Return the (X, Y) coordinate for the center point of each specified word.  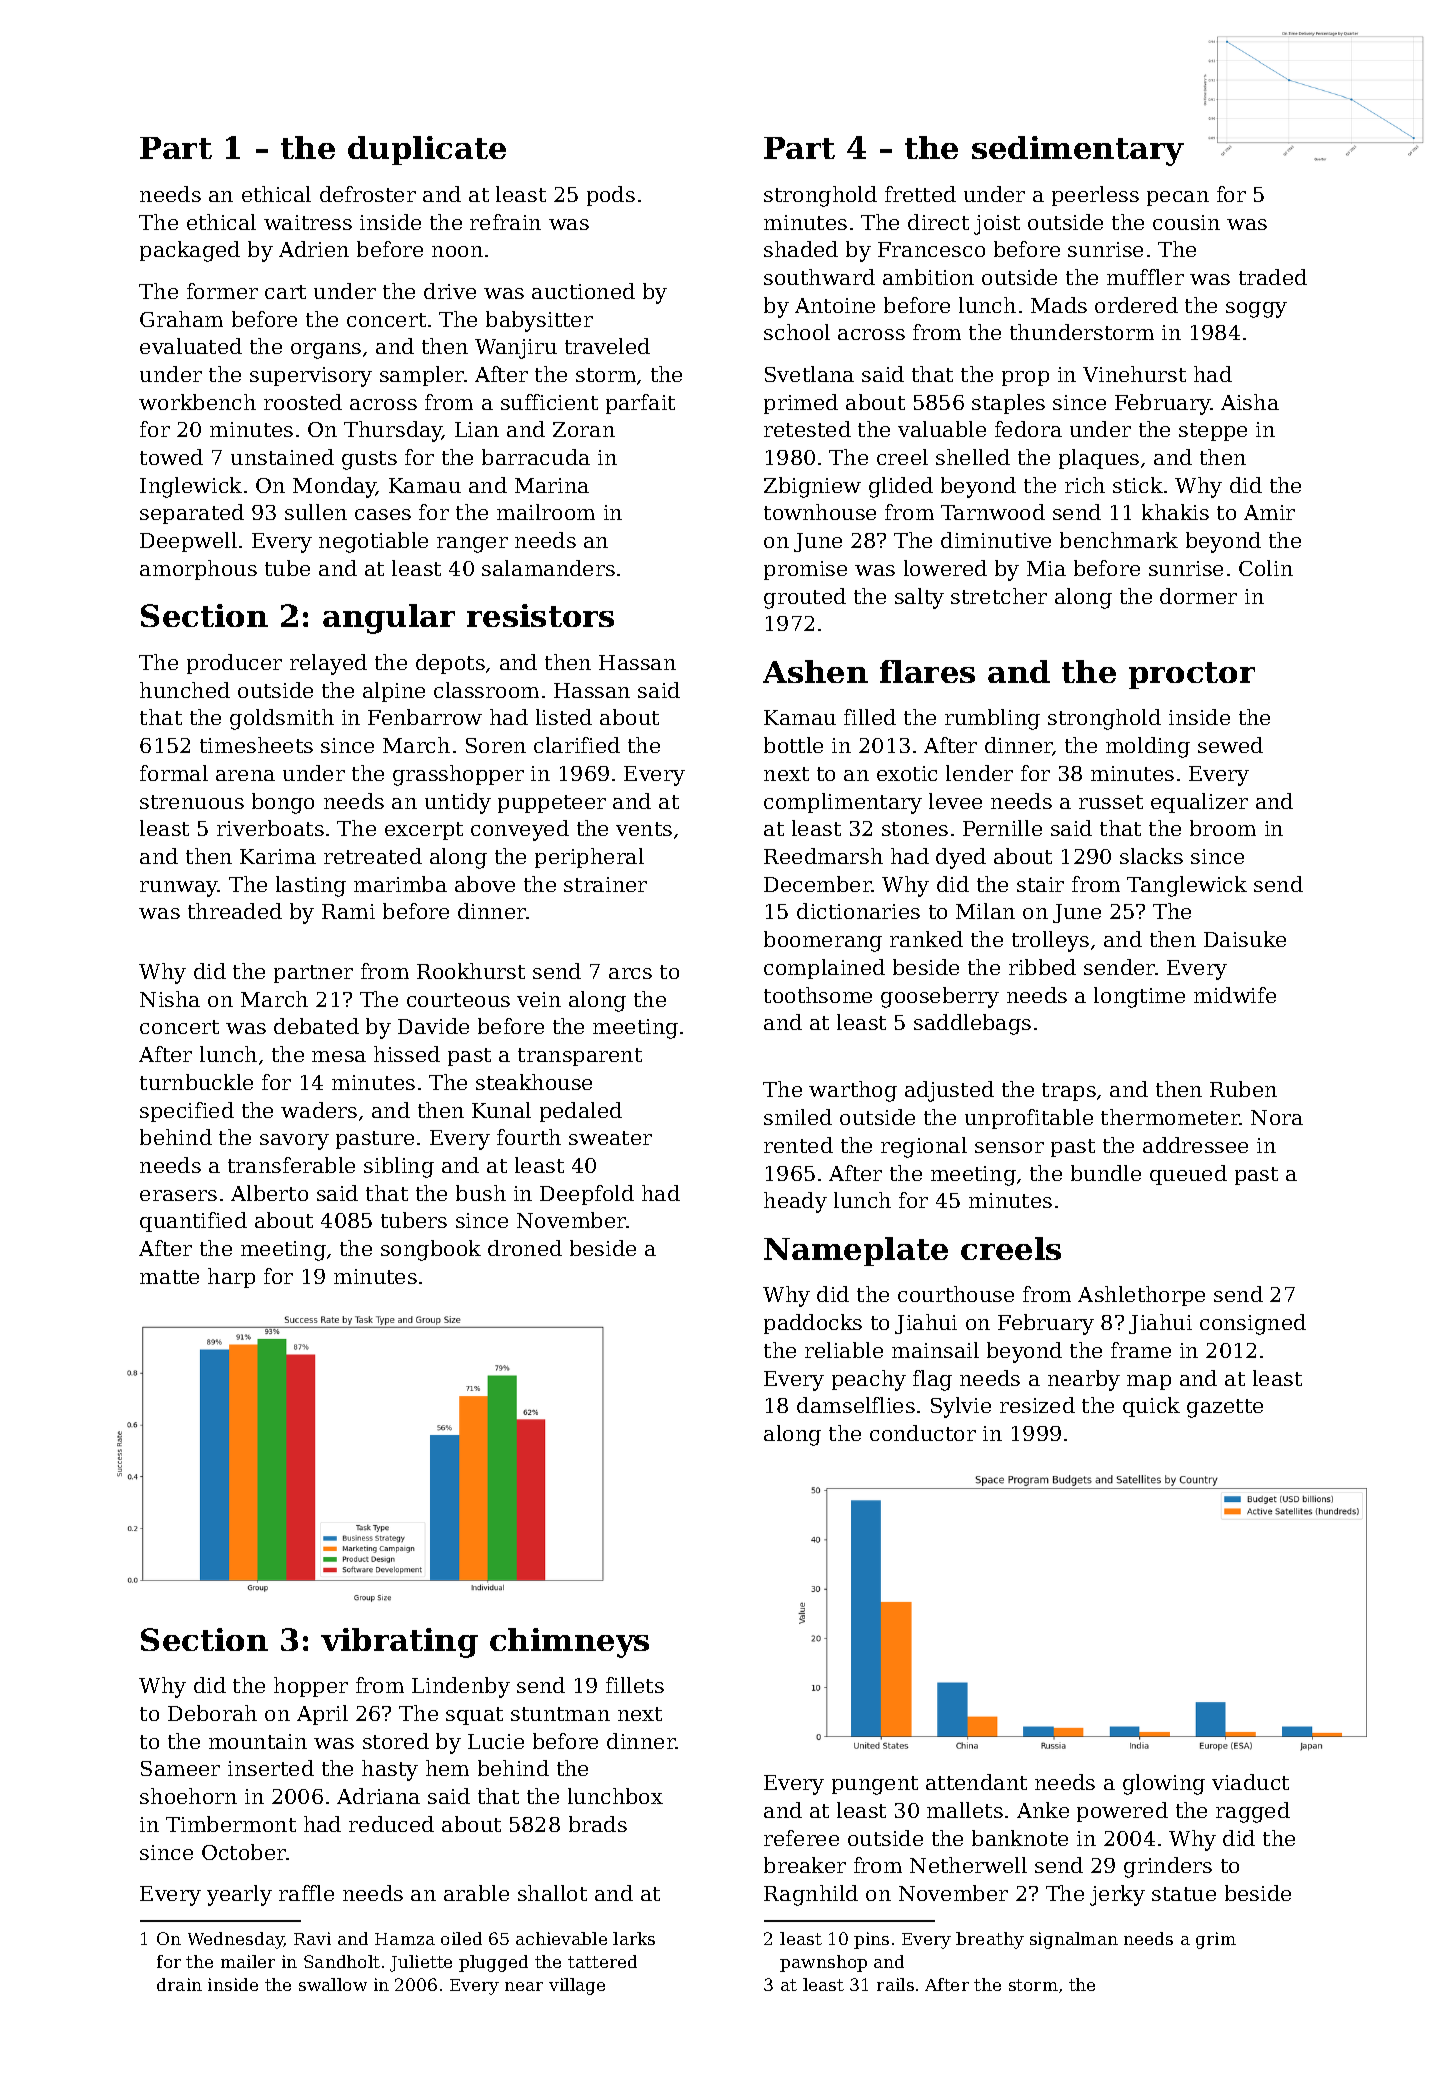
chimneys (569, 1643)
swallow (333, 1984)
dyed (961, 858)
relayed (328, 664)
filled (870, 717)
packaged (190, 251)
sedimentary (1078, 151)
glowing (1164, 1784)
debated (316, 1026)
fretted (920, 194)
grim (1216, 1940)
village (577, 1986)
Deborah (212, 1713)
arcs (630, 973)
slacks (1151, 856)
